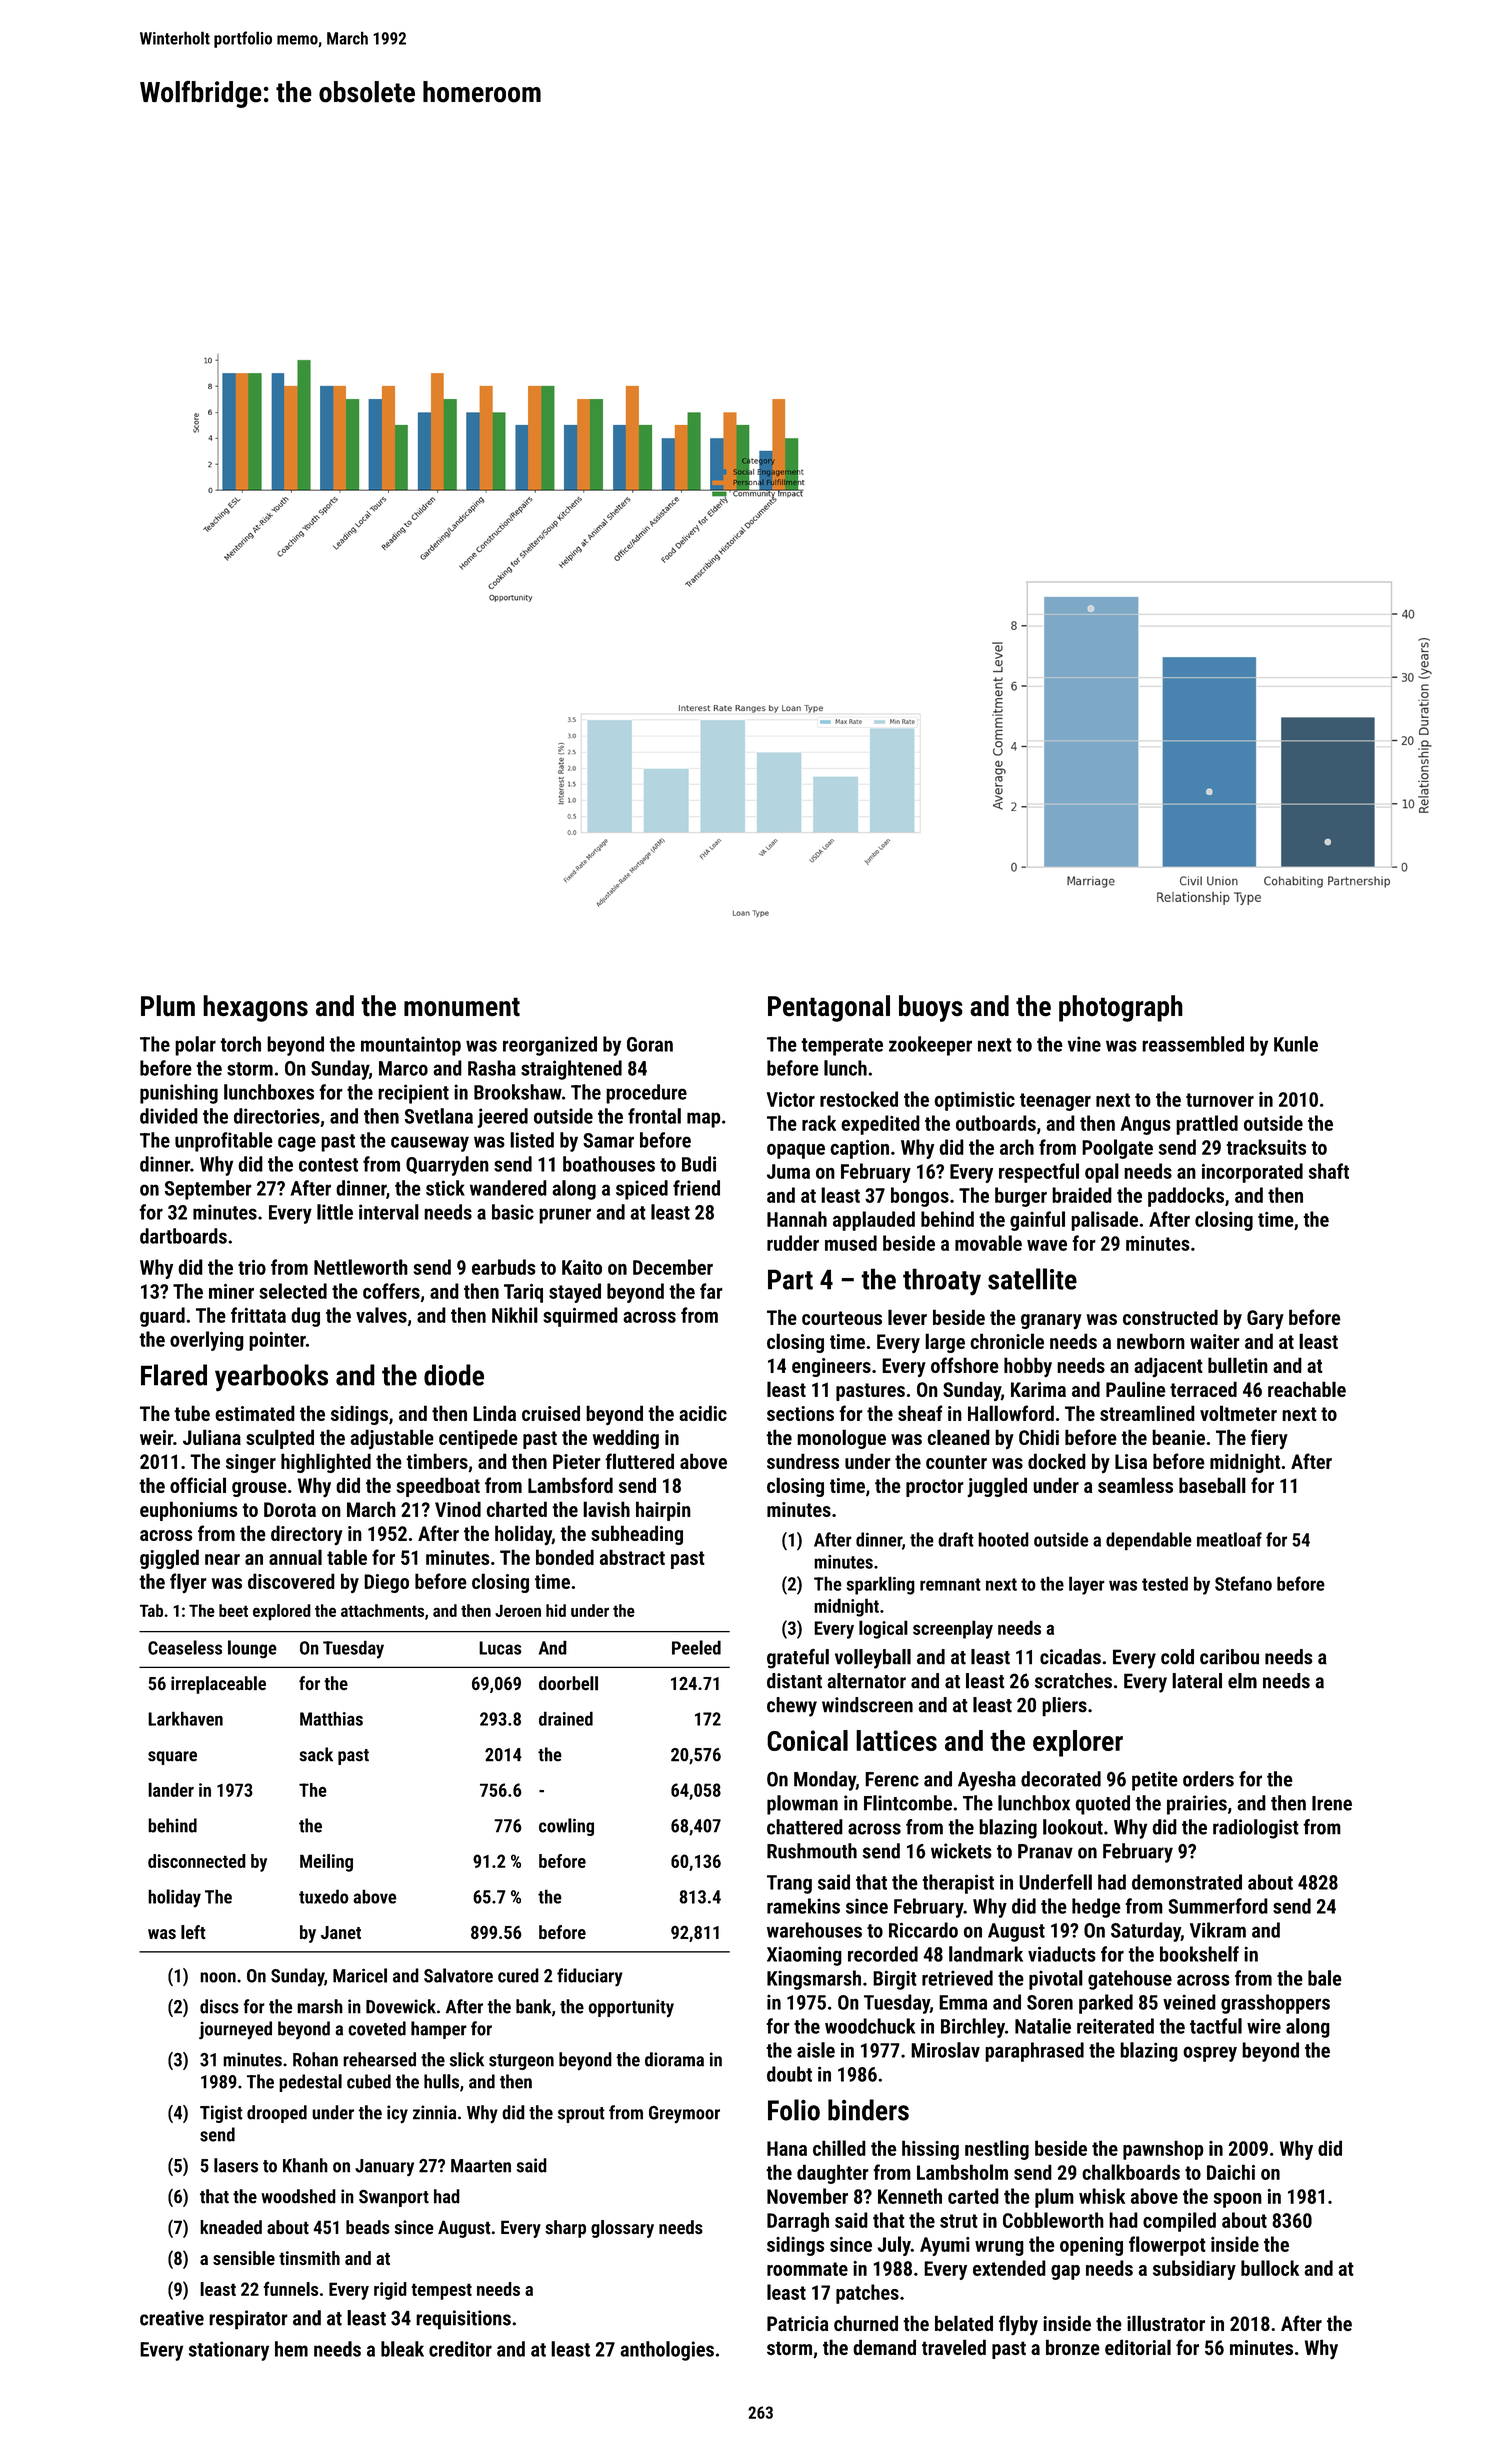 The image size is (1496, 2464). I want to click on Peeled, so click(696, 1647).
